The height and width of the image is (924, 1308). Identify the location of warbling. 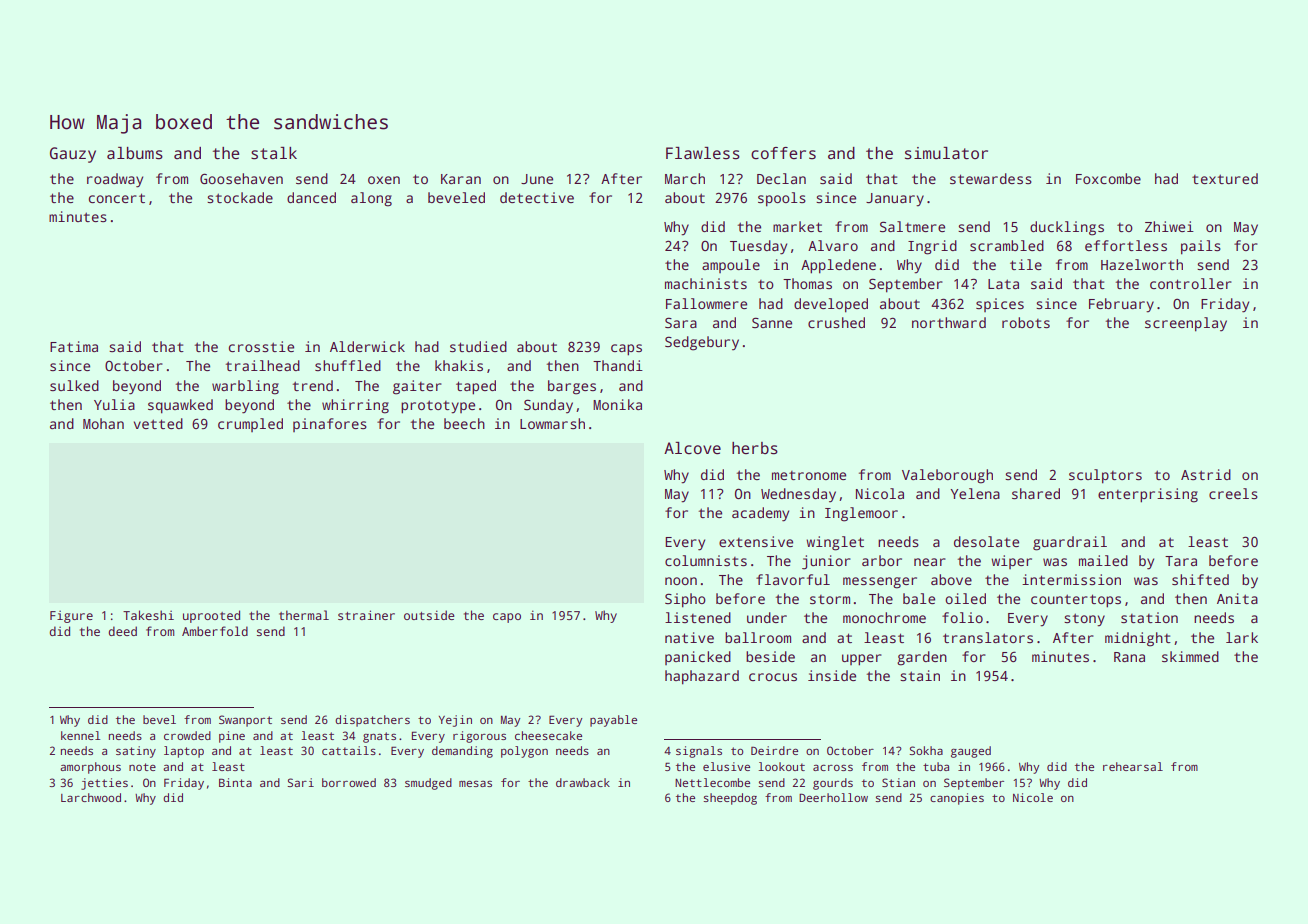
(245, 387).
